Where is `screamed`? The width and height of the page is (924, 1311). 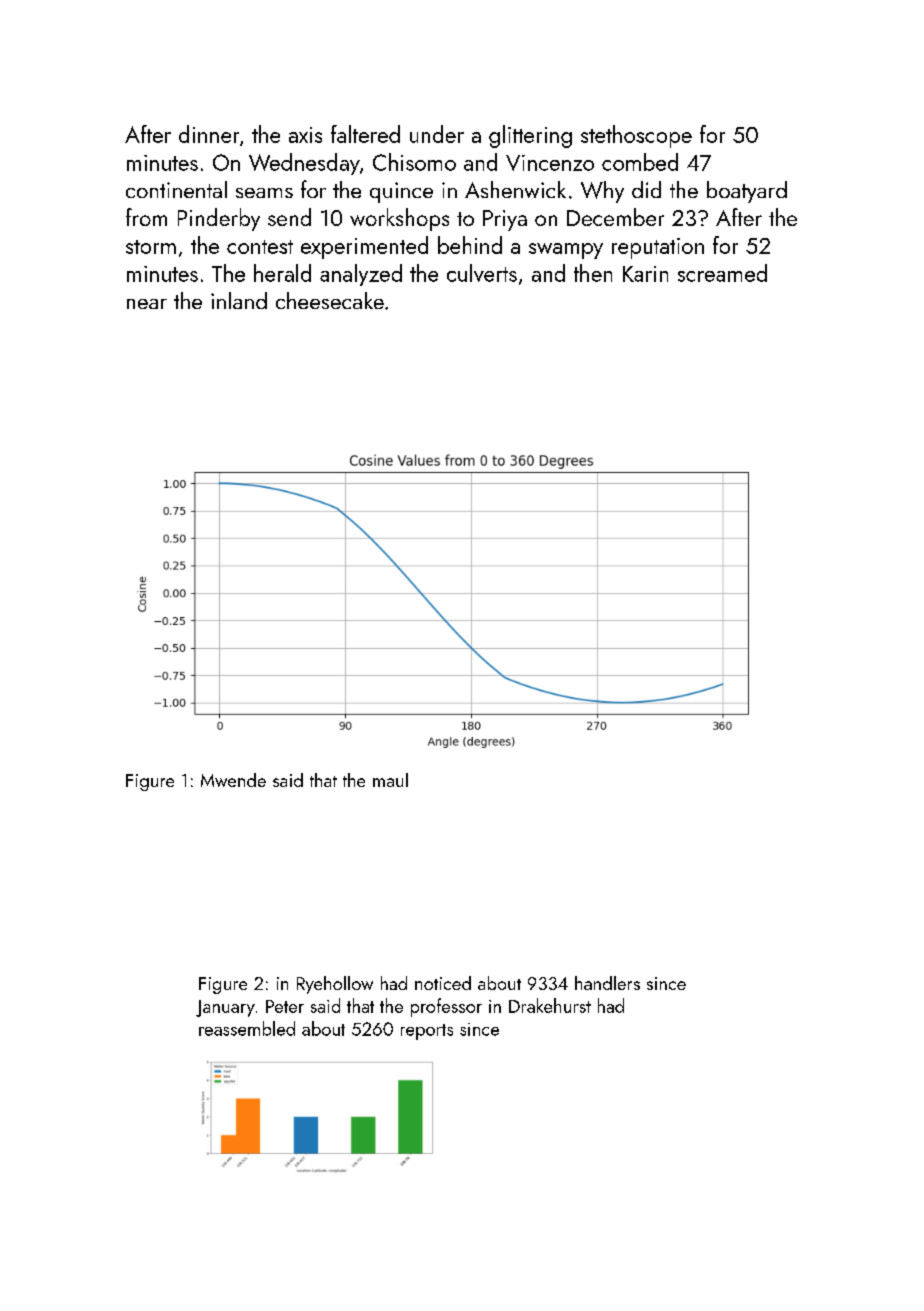
screamed is located at coordinates (722, 273).
